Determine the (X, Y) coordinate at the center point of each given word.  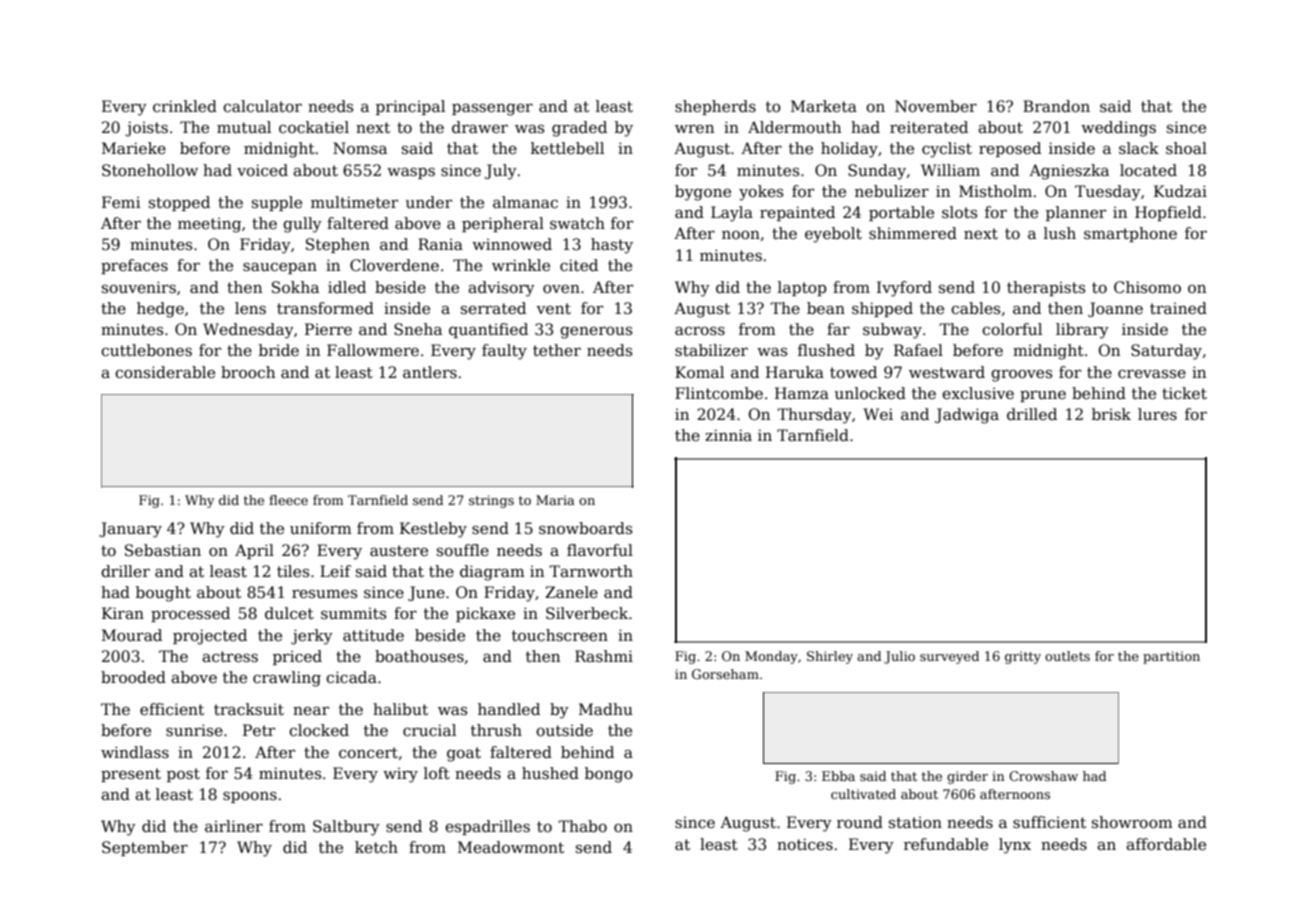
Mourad (132, 635)
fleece (288, 500)
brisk (1111, 414)
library (1082, 331)
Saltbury (346, 828)
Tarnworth (591, 571)
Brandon (1056, 106)
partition (1171, 657)
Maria (555, 500)
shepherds (715, 107)
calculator (262, 106)
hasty (612, 246)
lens (250, 308)
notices (805, 844)
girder (967, 777)
